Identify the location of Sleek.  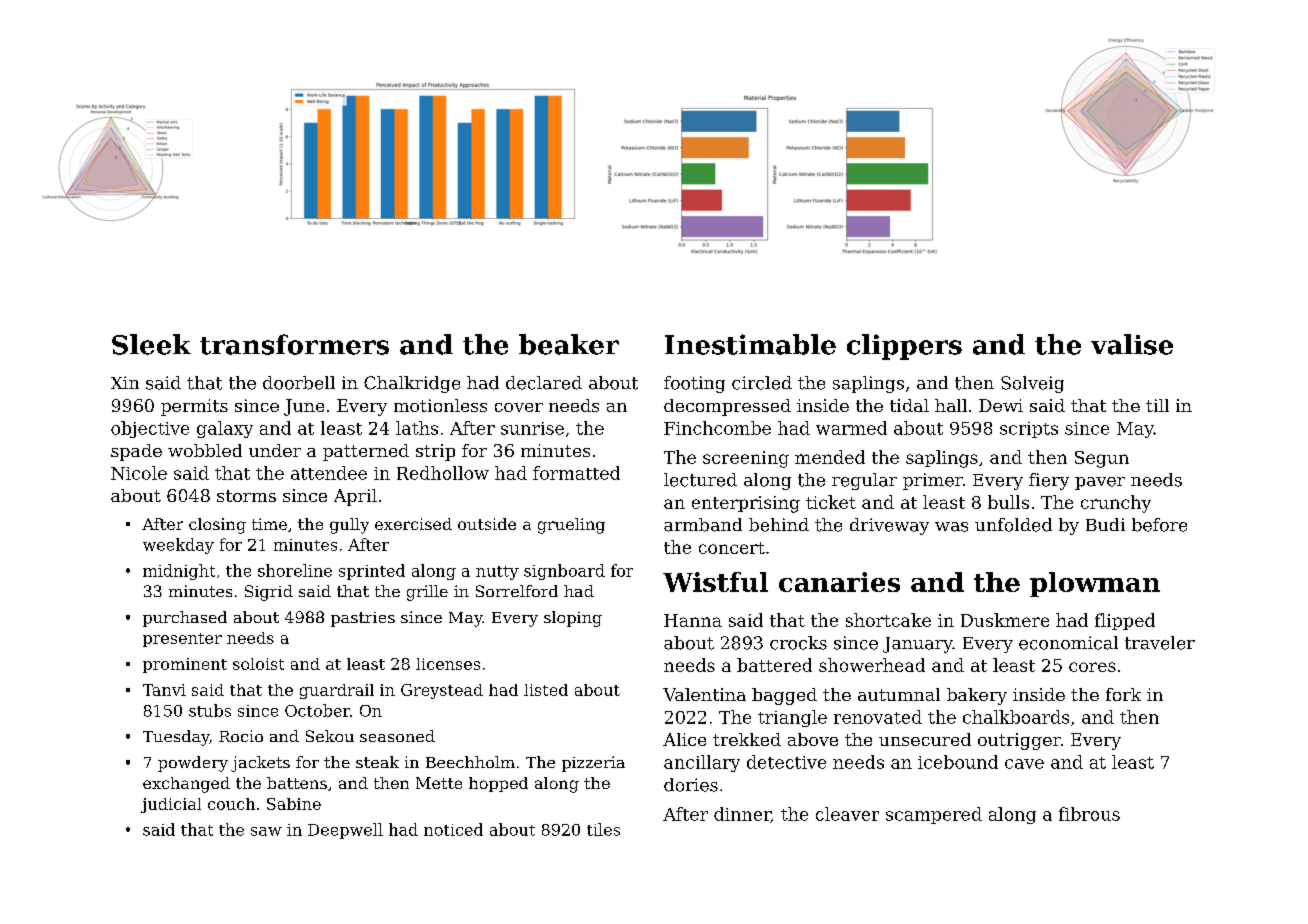
(151, 344).
